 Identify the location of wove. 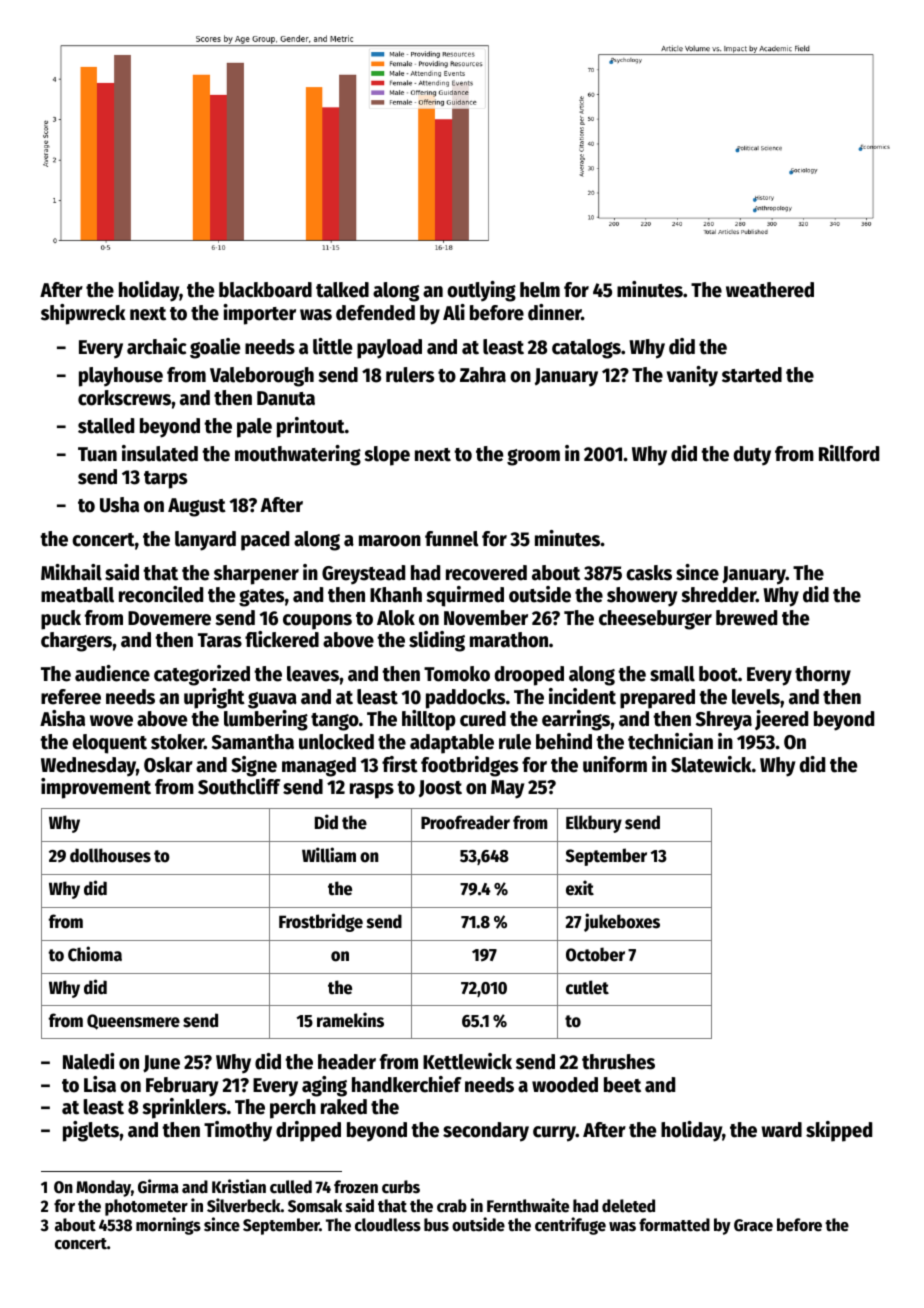
(111, 721).
